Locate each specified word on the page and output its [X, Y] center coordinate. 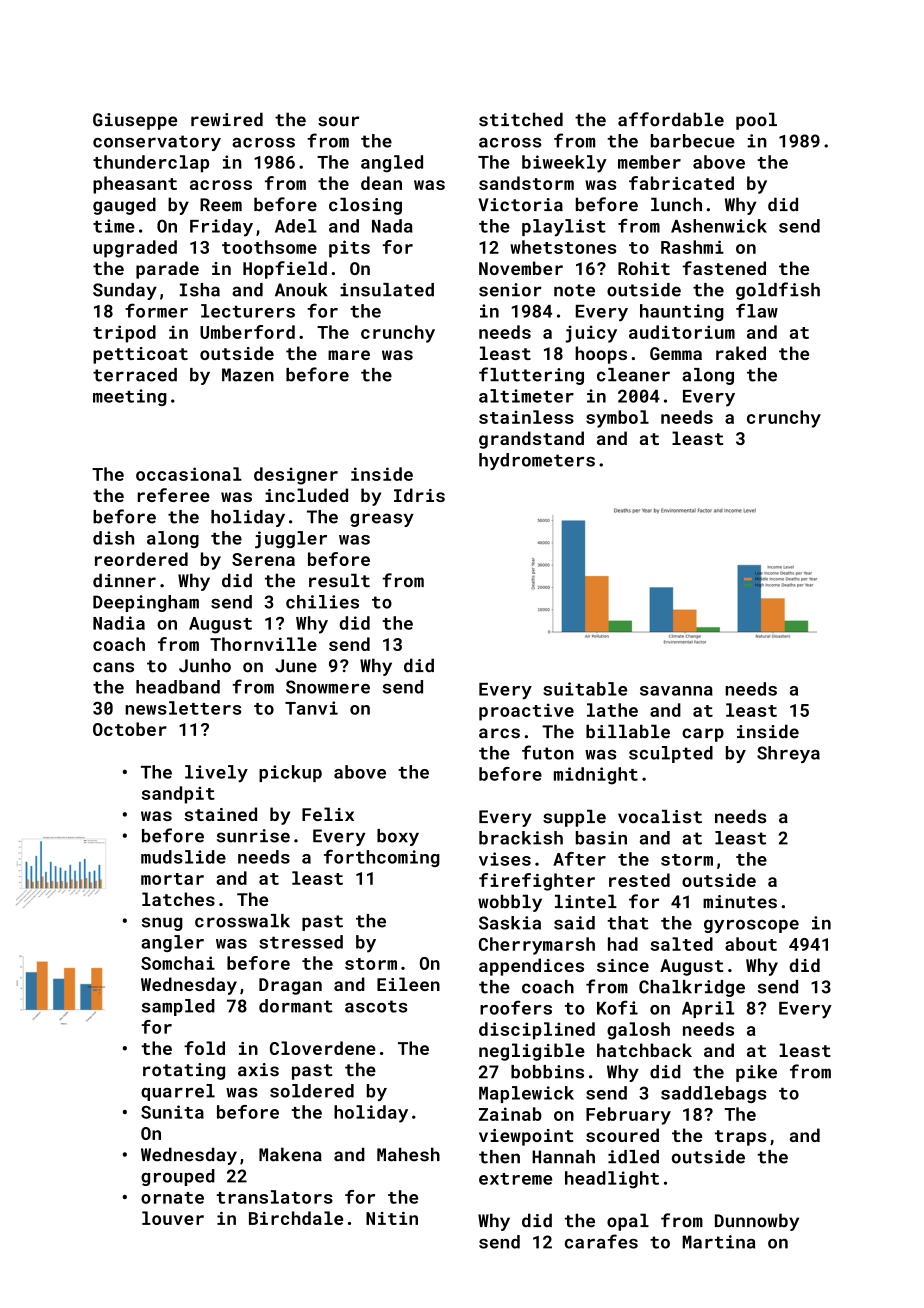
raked [741, 353]
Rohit [644, 268]
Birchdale [296, 1218]
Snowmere [328, 687]
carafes [601, 1241]
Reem [221, 205]
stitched [521, 119]
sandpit [178, 795]
